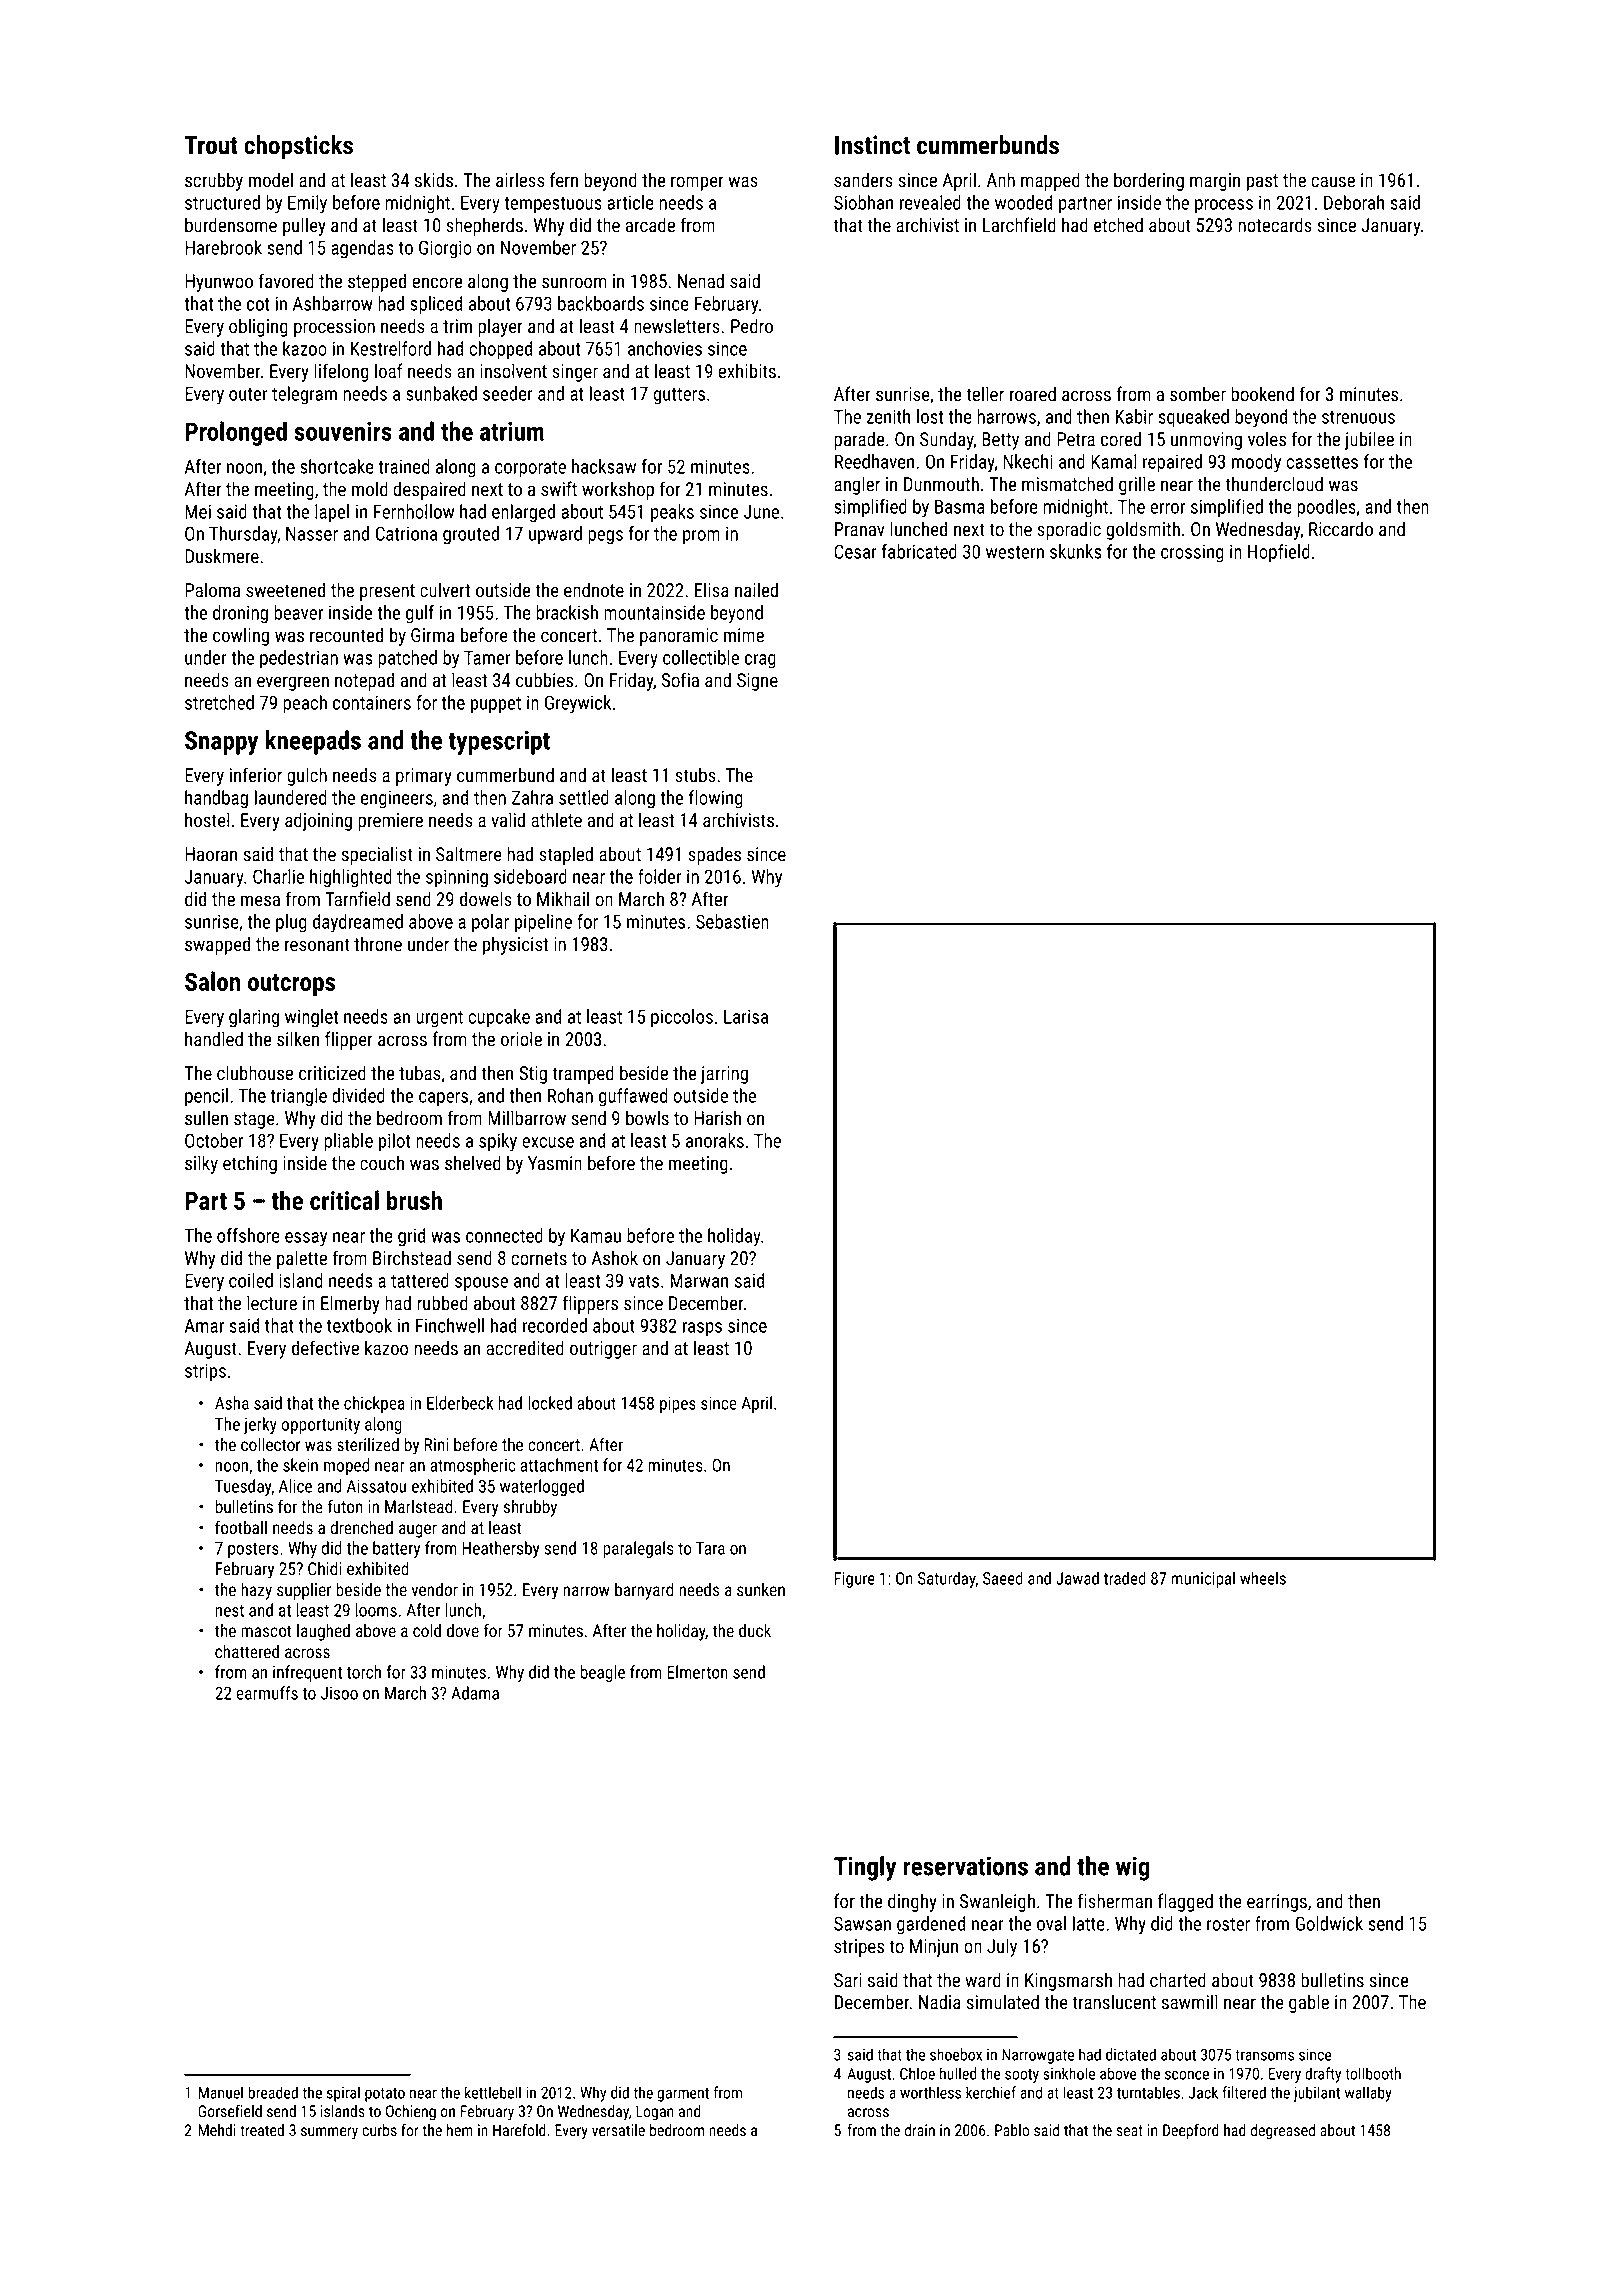  I want to click on looms, so click(376, 1610).
